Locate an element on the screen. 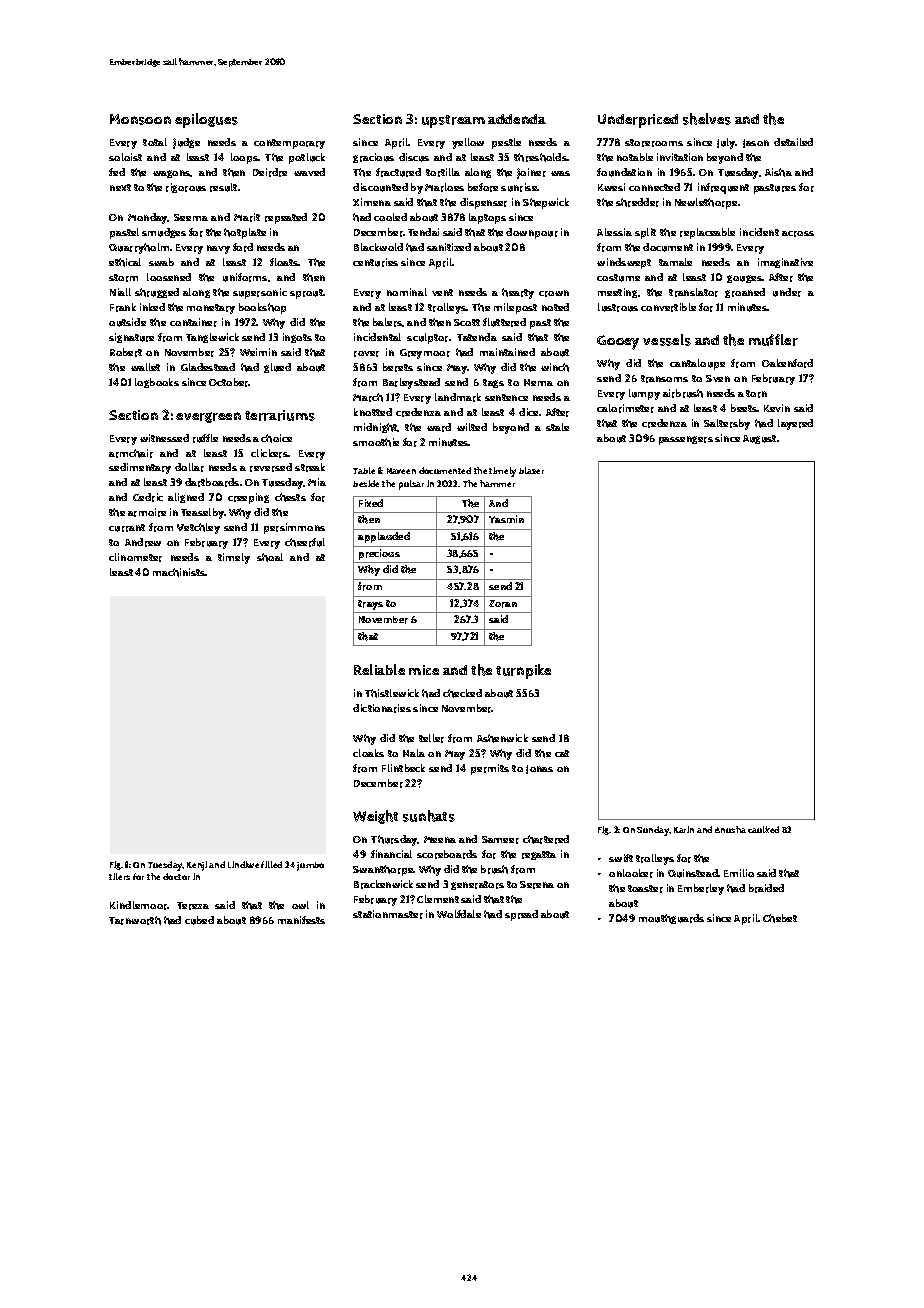  Reliable is located at coordinates (379, 669).
